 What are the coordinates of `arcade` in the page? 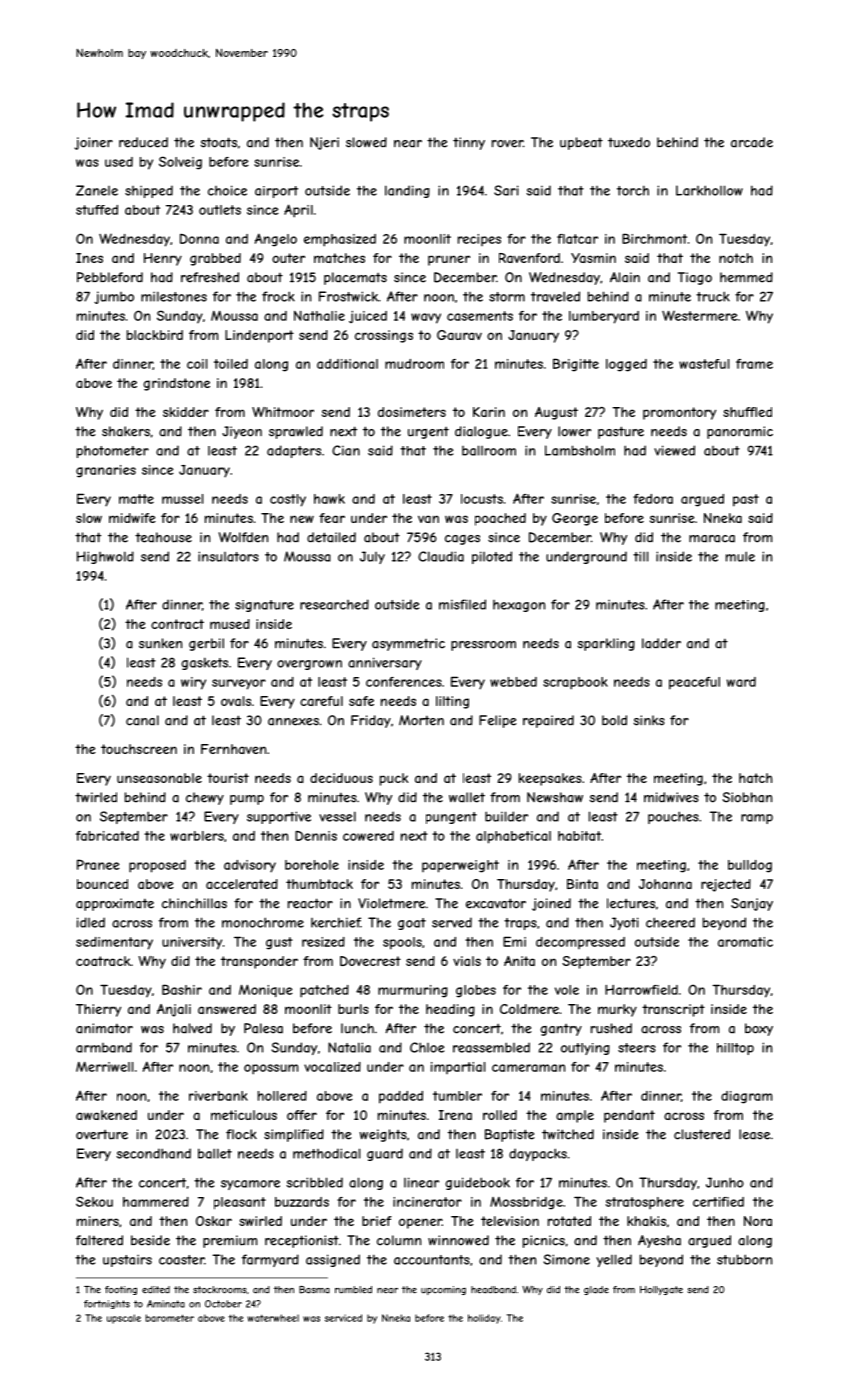 It's located at (752, 142).
